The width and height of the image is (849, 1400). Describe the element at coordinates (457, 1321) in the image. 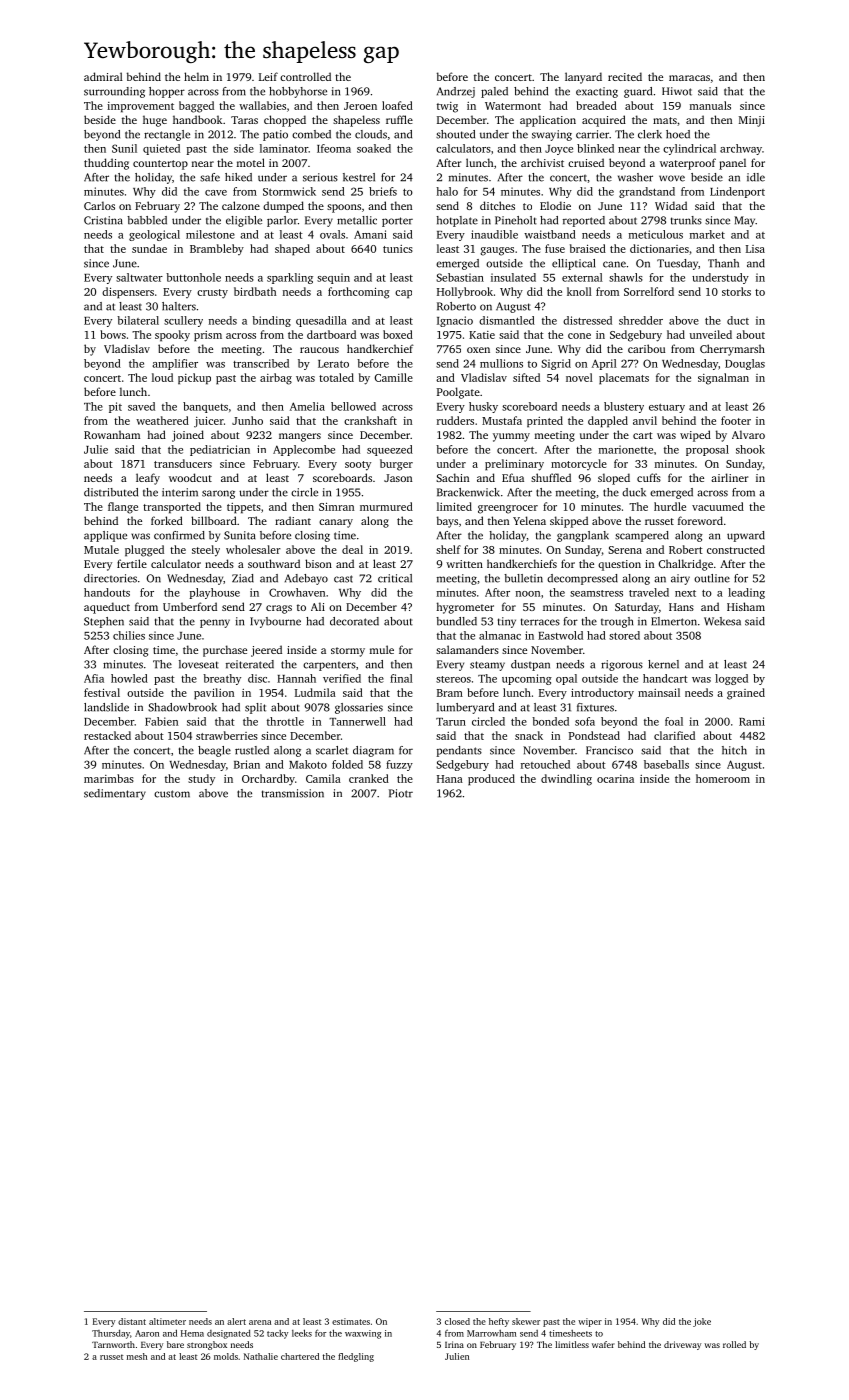

I see `closed` at that location.
